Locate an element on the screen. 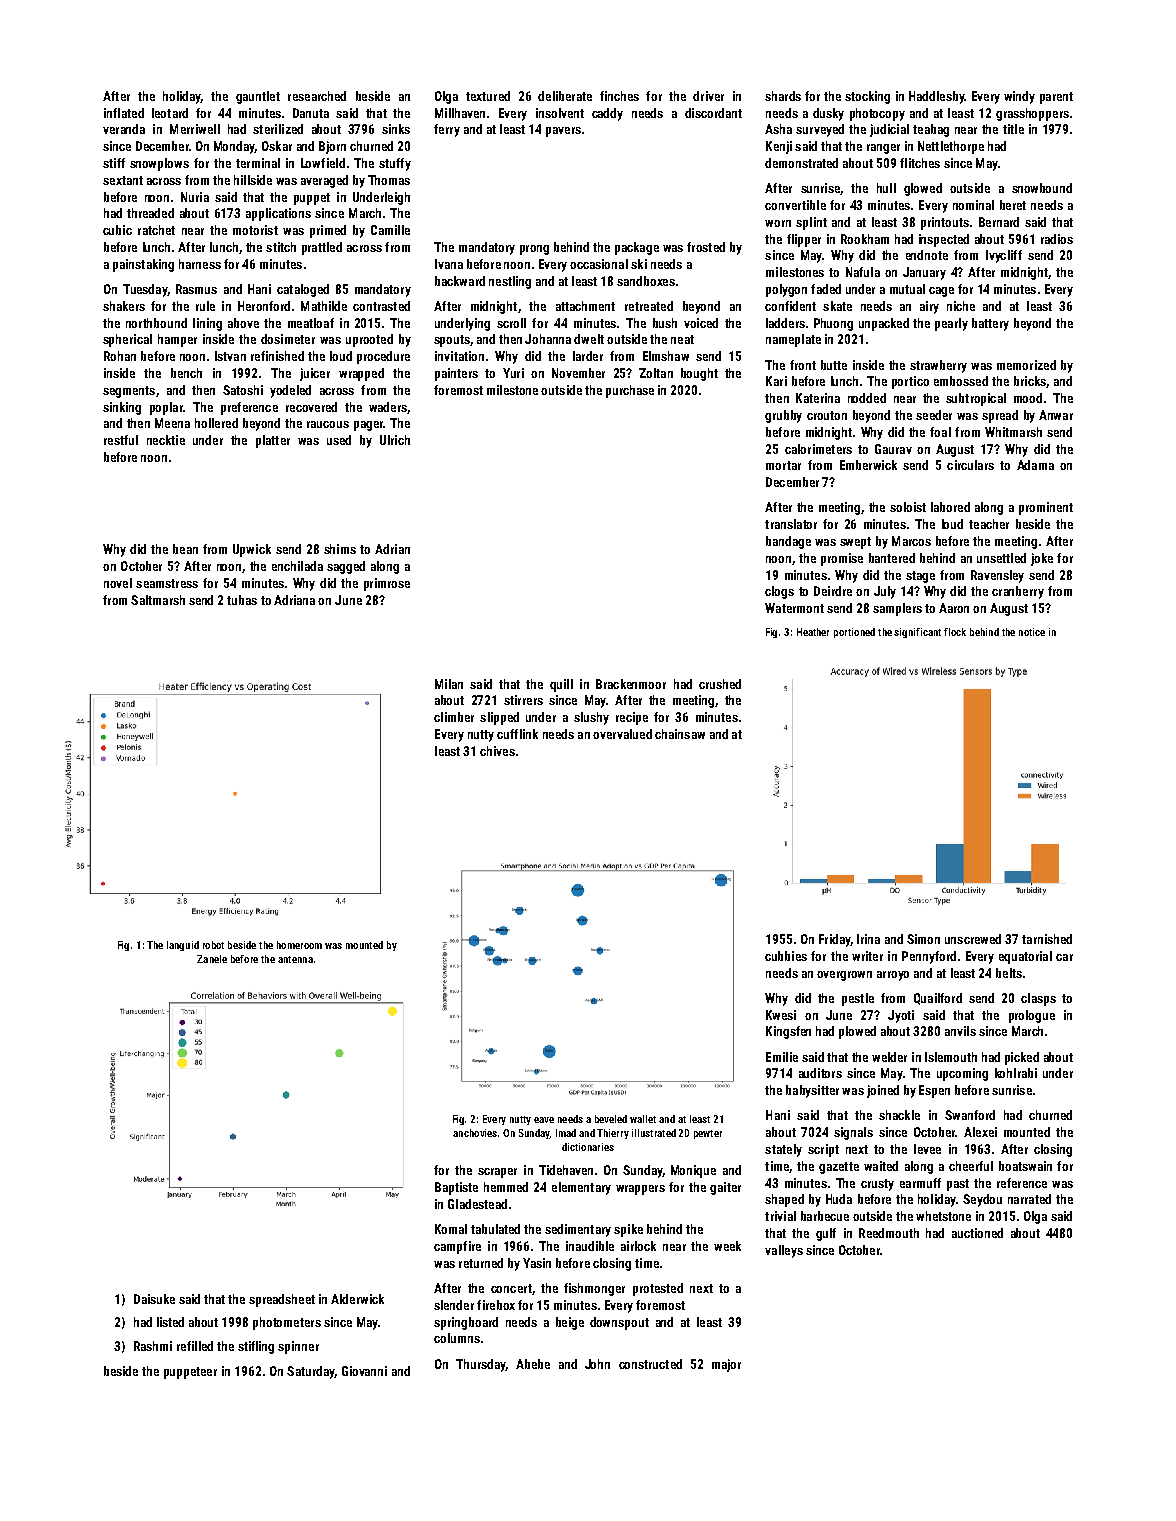  prong is located at coordinates (534, 250).
